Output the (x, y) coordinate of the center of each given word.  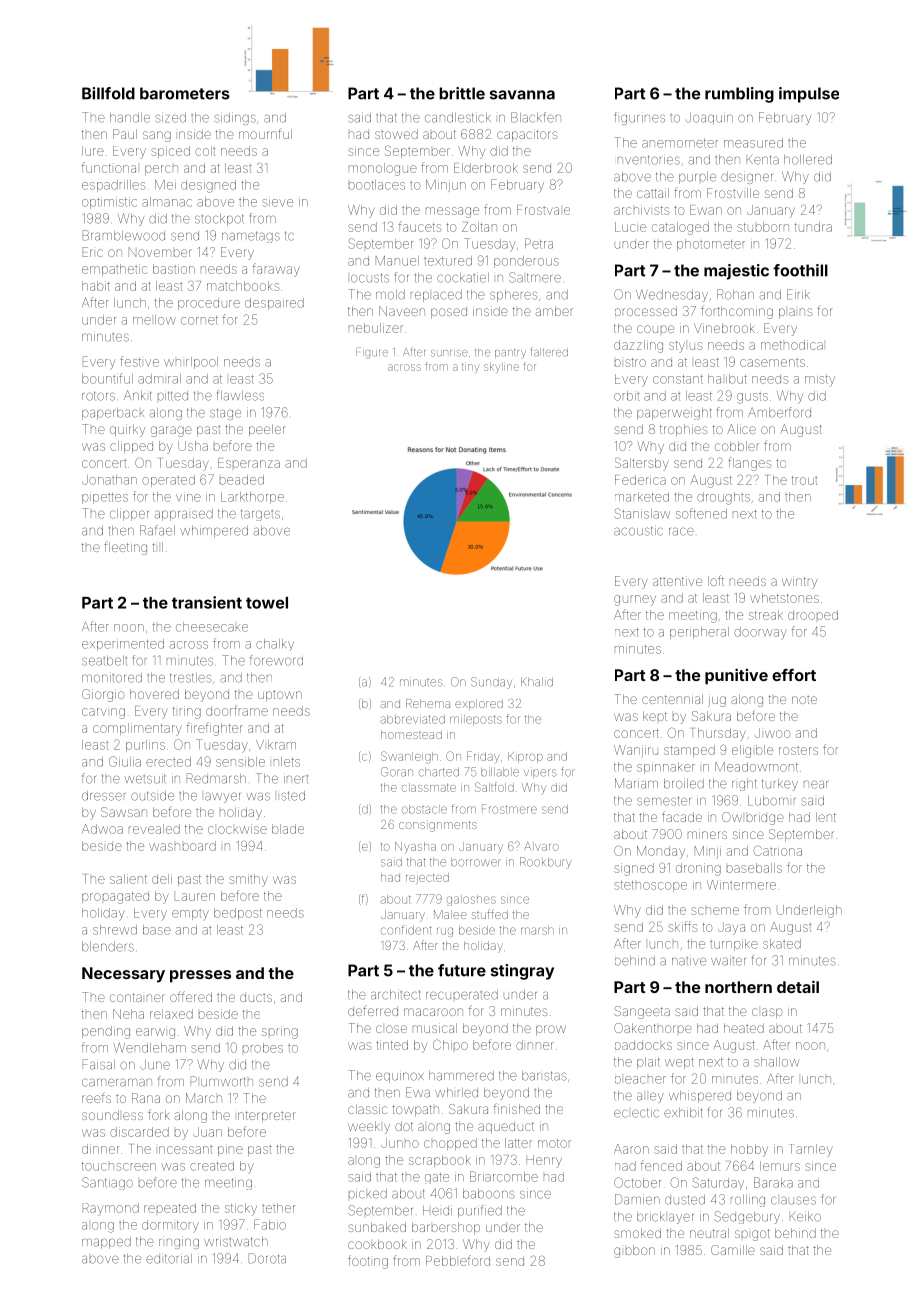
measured (753, 143)
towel (267, 603)
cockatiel (463, 277)
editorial (169, 1258)
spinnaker (666, 768)
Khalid (537, 682)
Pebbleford (458, 1260)
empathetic (114, 270)
